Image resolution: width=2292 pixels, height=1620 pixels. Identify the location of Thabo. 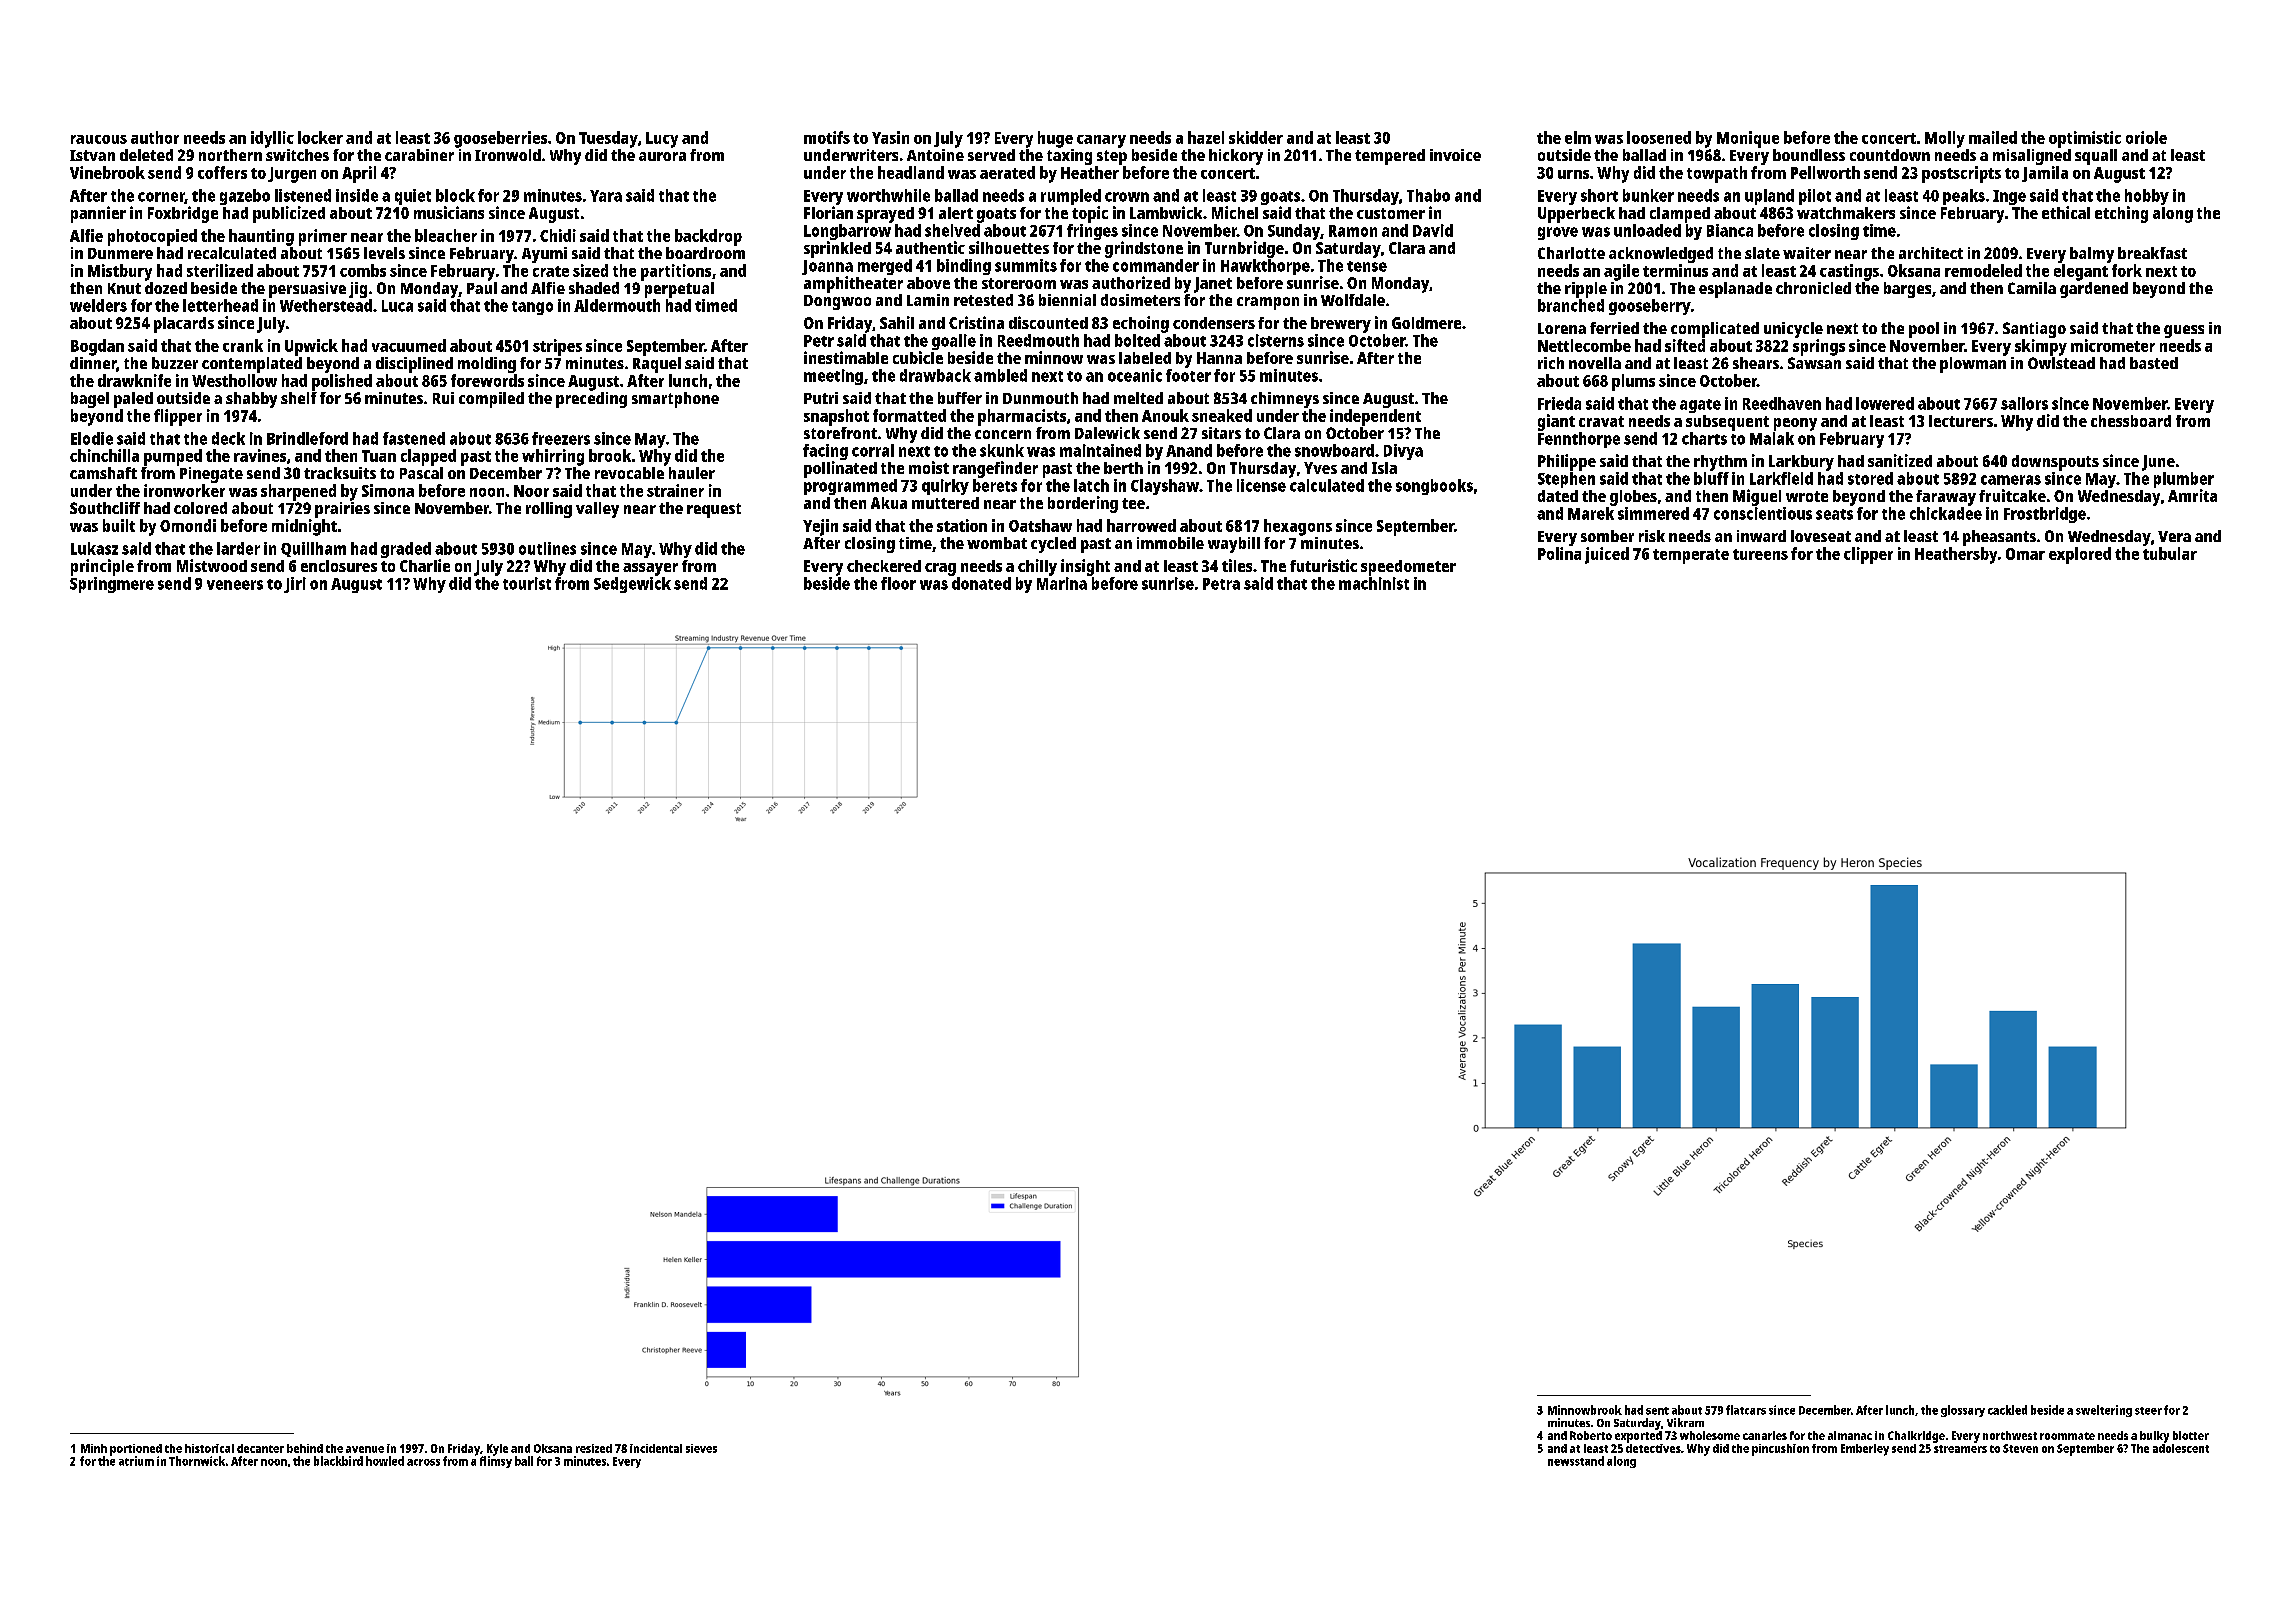
(1428, 195).
